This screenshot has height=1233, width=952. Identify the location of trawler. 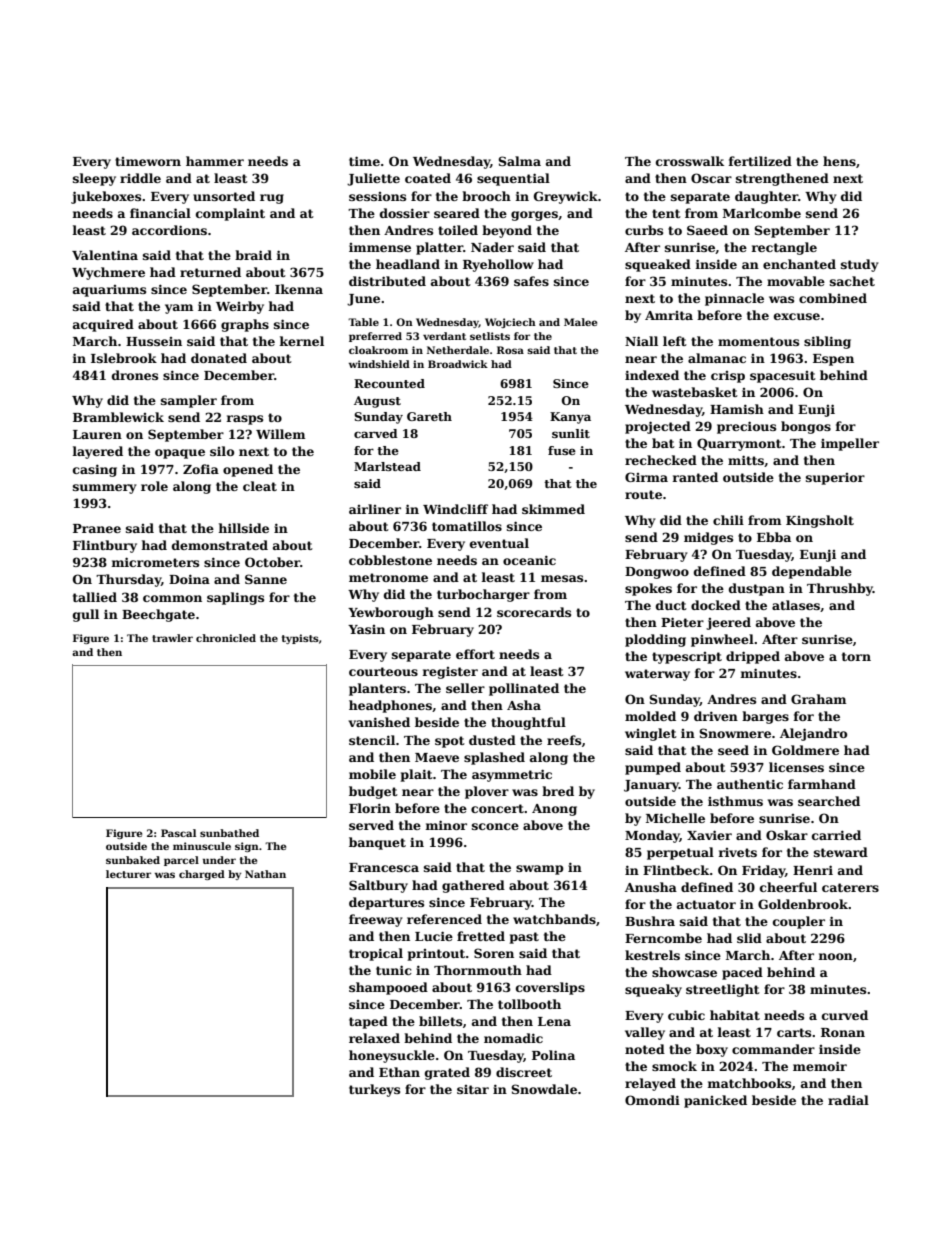
(172, 638).
